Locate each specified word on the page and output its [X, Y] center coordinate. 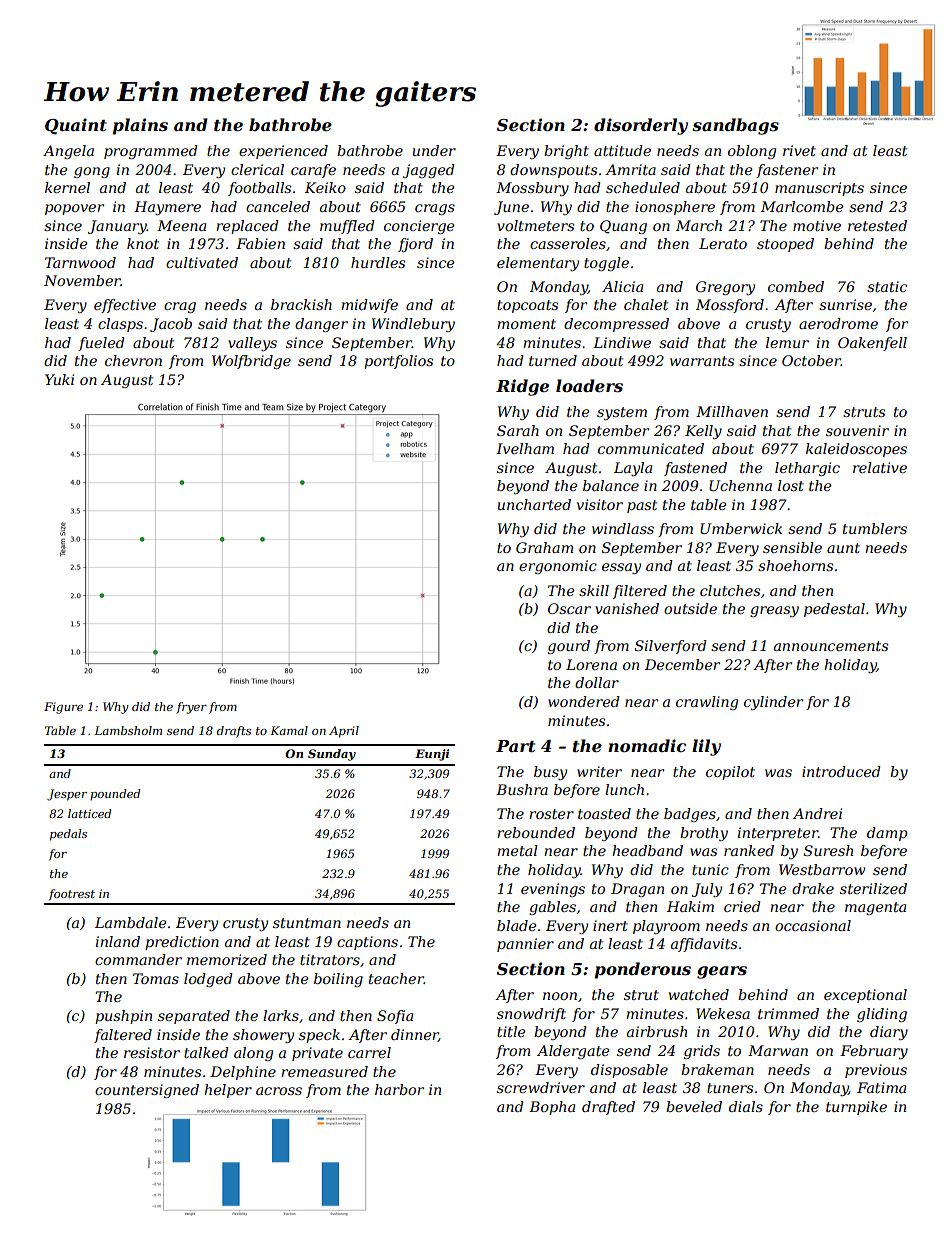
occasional [813, 925]
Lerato [723, 243]
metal [517, 850]
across [279, 1091]
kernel [67, 187]
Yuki [59, 379]
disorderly [641, 126]
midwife [369, 306]
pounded [115, 794]
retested [877, 225]
